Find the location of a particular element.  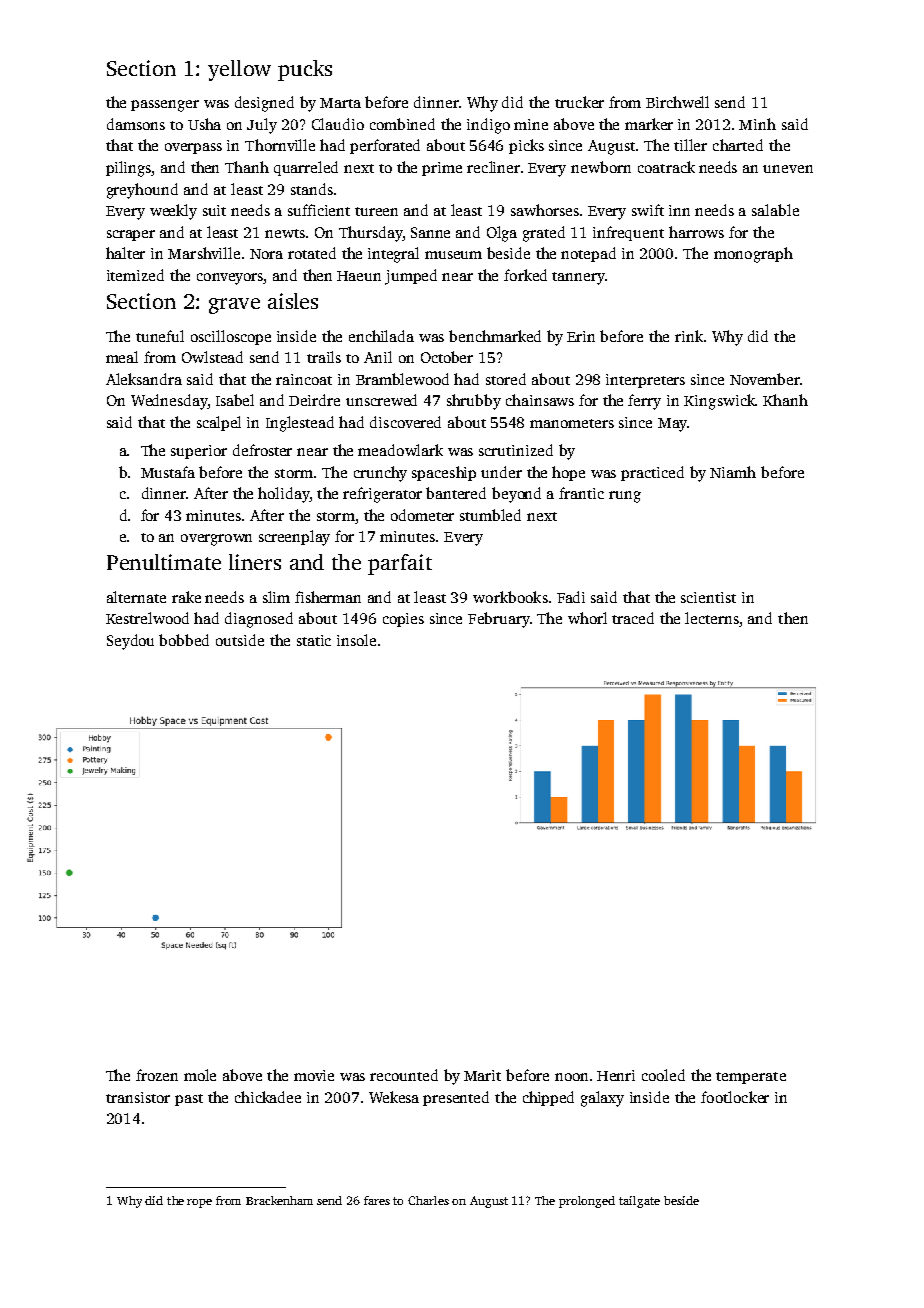

museum is located at coordinates (453, 255).
